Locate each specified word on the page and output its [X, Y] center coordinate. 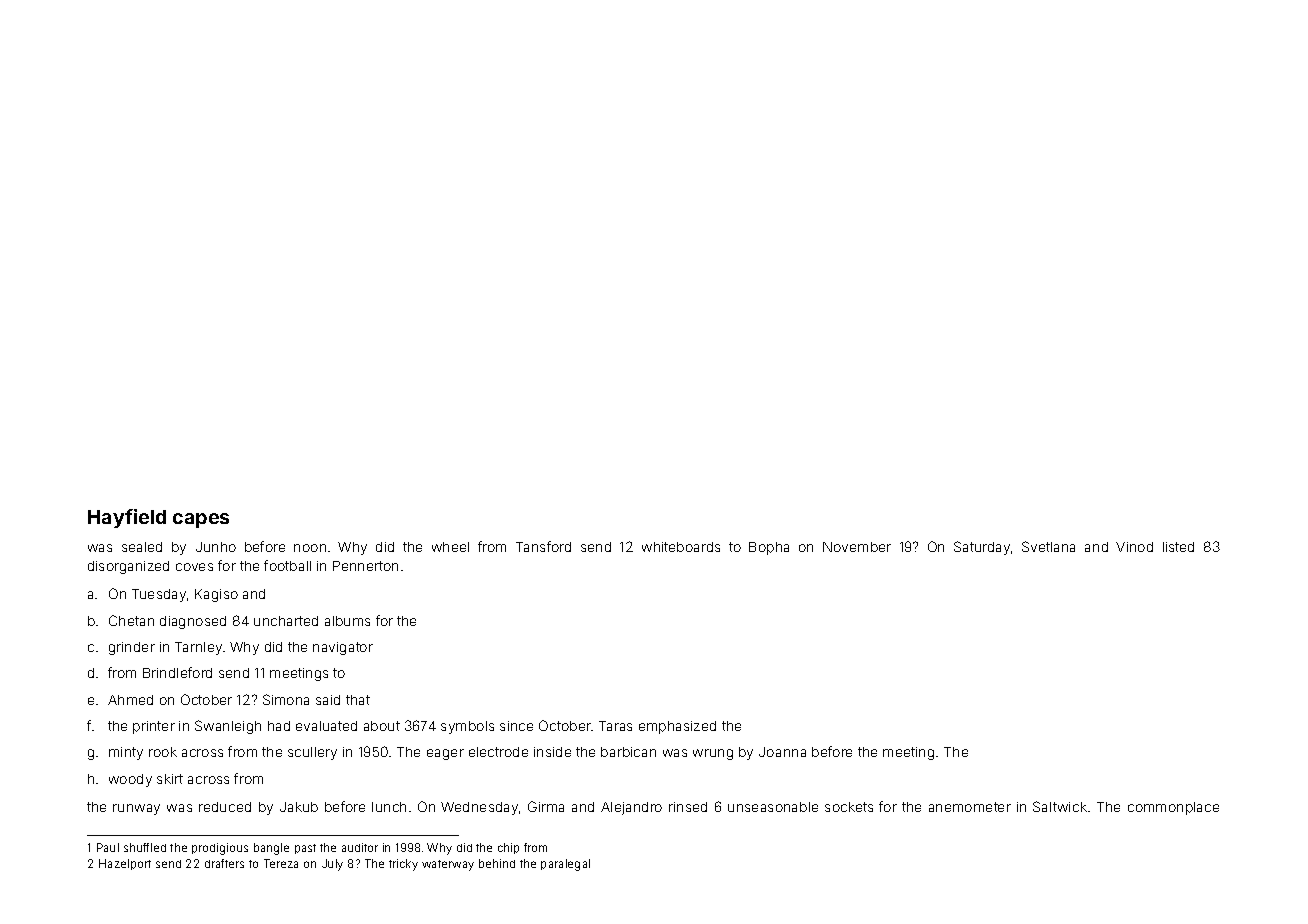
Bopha [769, 548]
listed [1178, 547]
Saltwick [1060, 806]
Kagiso [216, 595]
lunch [389, 807]
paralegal [565, 865]
